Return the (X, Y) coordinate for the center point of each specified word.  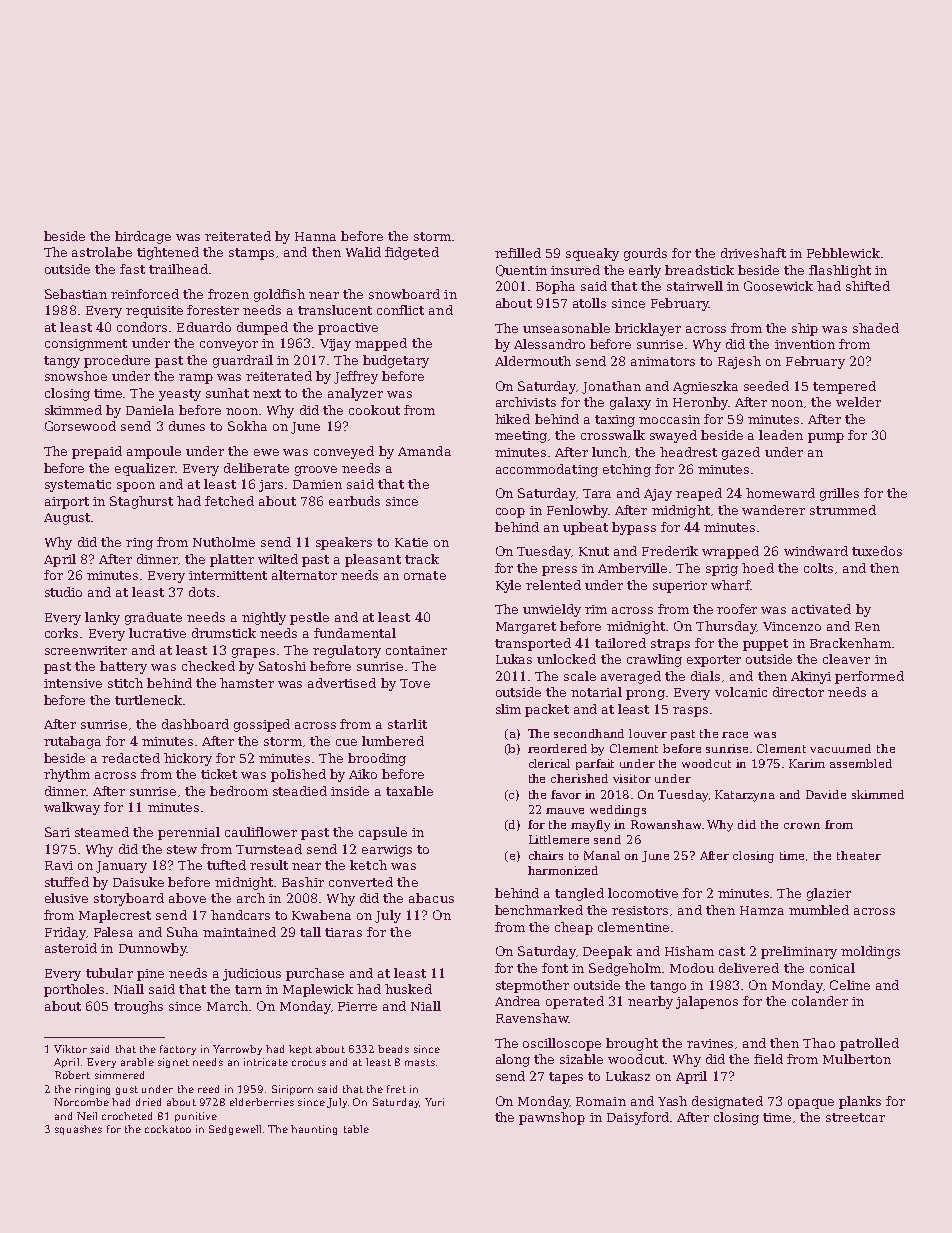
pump (826, 438)
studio (63, 592)
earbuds (354, 501)
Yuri (434, 1102)
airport (67, 503)
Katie (411, 542)
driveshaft (753, 253)
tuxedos (877, 551)
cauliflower (261, 832)
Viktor (70, 1049)
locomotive (643, 893)
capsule (383, 833)
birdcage (143, 237)
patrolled (869, 1044)
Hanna (315, 236)
